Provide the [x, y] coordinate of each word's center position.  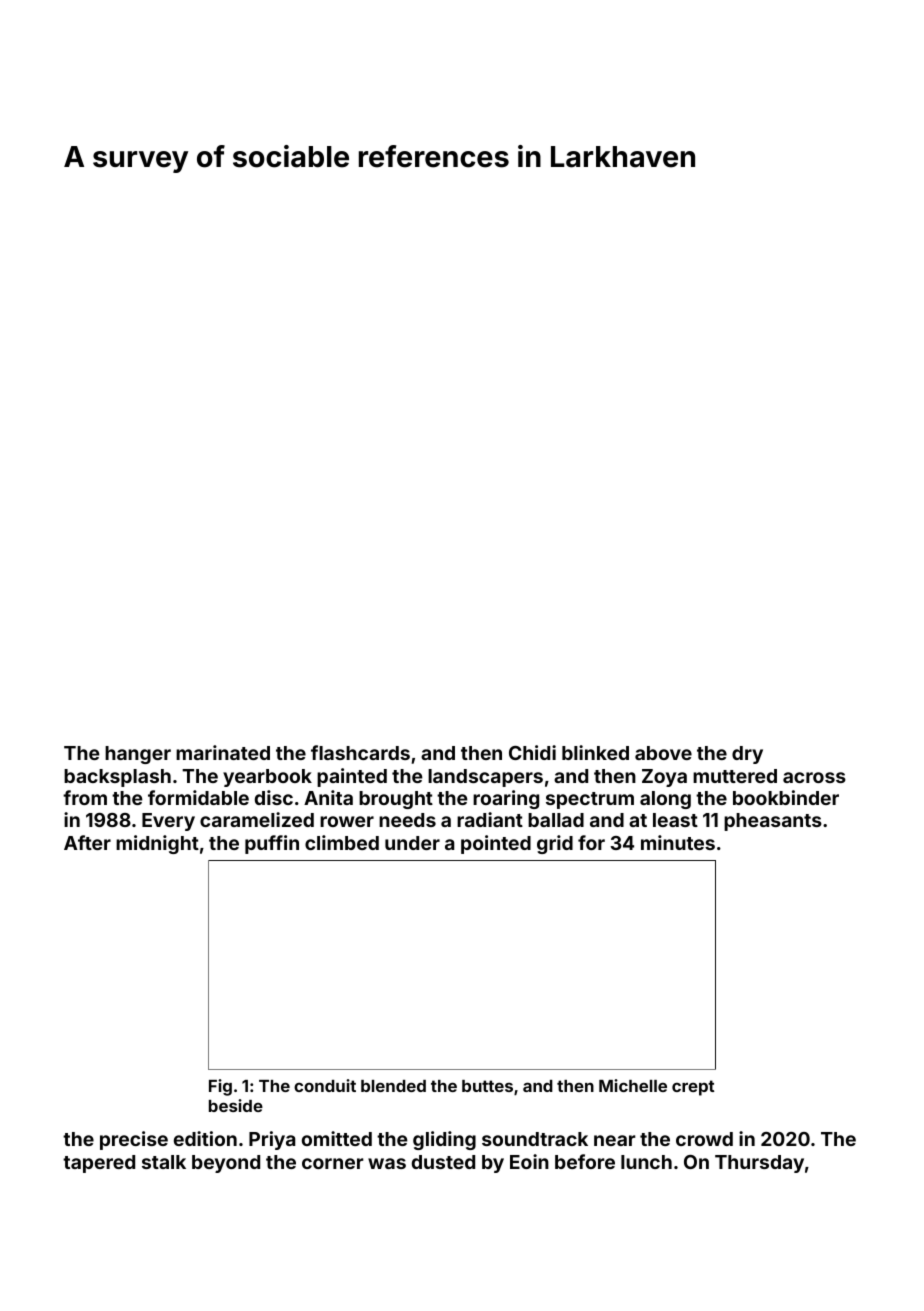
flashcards [360, 752]
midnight [157, 844]
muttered [735, 776]
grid [555, 844]
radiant [490, 819]
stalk [164, 1162]
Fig [220, 1087]
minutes [678, 842]
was [387, 1163]
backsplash [117, 778]
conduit [325, 1085]
